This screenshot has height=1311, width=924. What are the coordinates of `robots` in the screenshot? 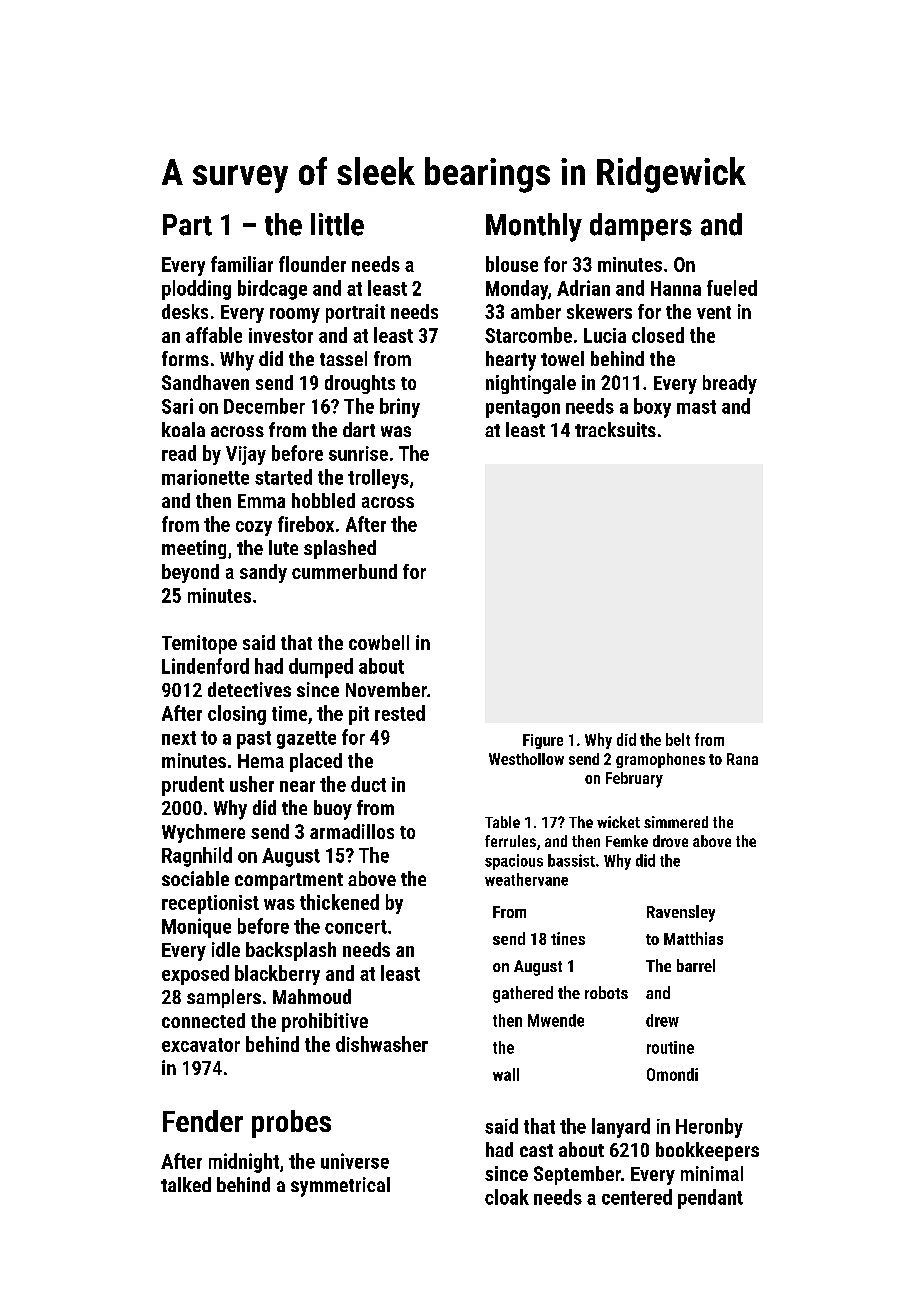 It's located at (606, 992).
